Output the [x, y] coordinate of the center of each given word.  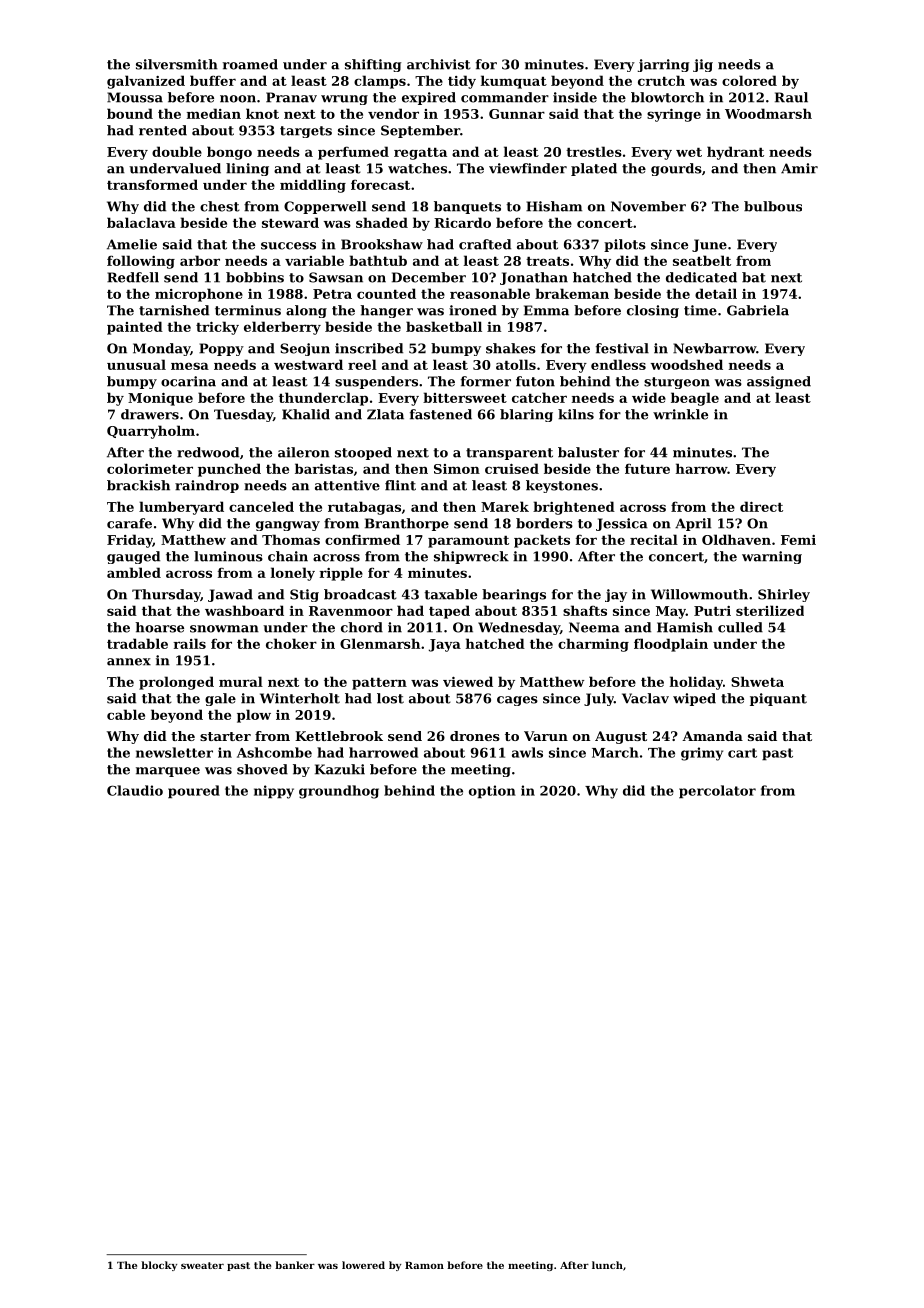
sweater [202, 1265]
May [671, 612]
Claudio [135, 790]
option [492, 792]
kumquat [514, 82]
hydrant [735, 153]
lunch [607, 1265]
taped [449, 612]
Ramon [424, 1265]
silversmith [177, 64]
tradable [137, 643]
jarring [663, 65]
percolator [717, 792]
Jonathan [534, 278]
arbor [200, 260]
